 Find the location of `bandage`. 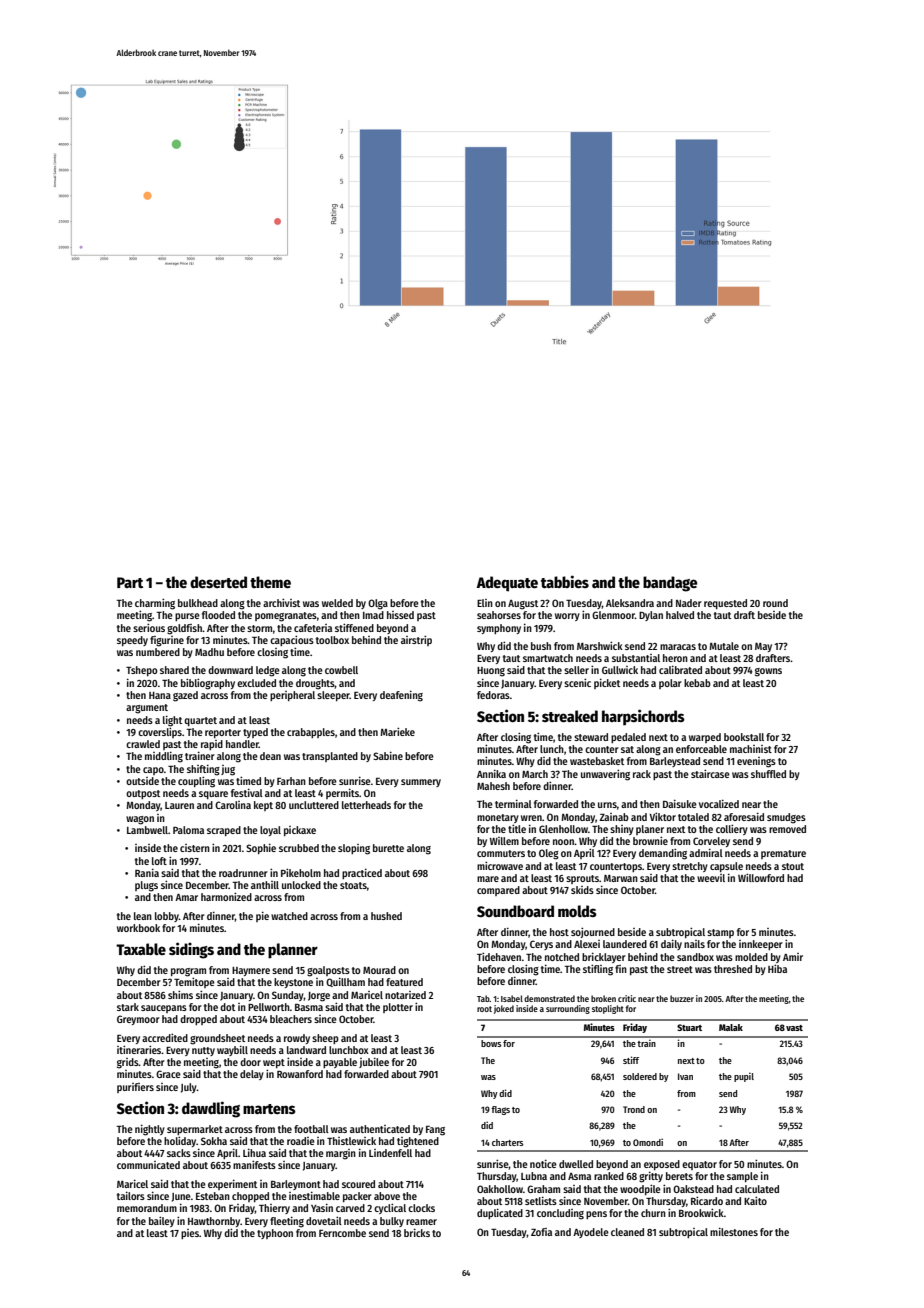

bandage is located at coordinates (670, 584).
